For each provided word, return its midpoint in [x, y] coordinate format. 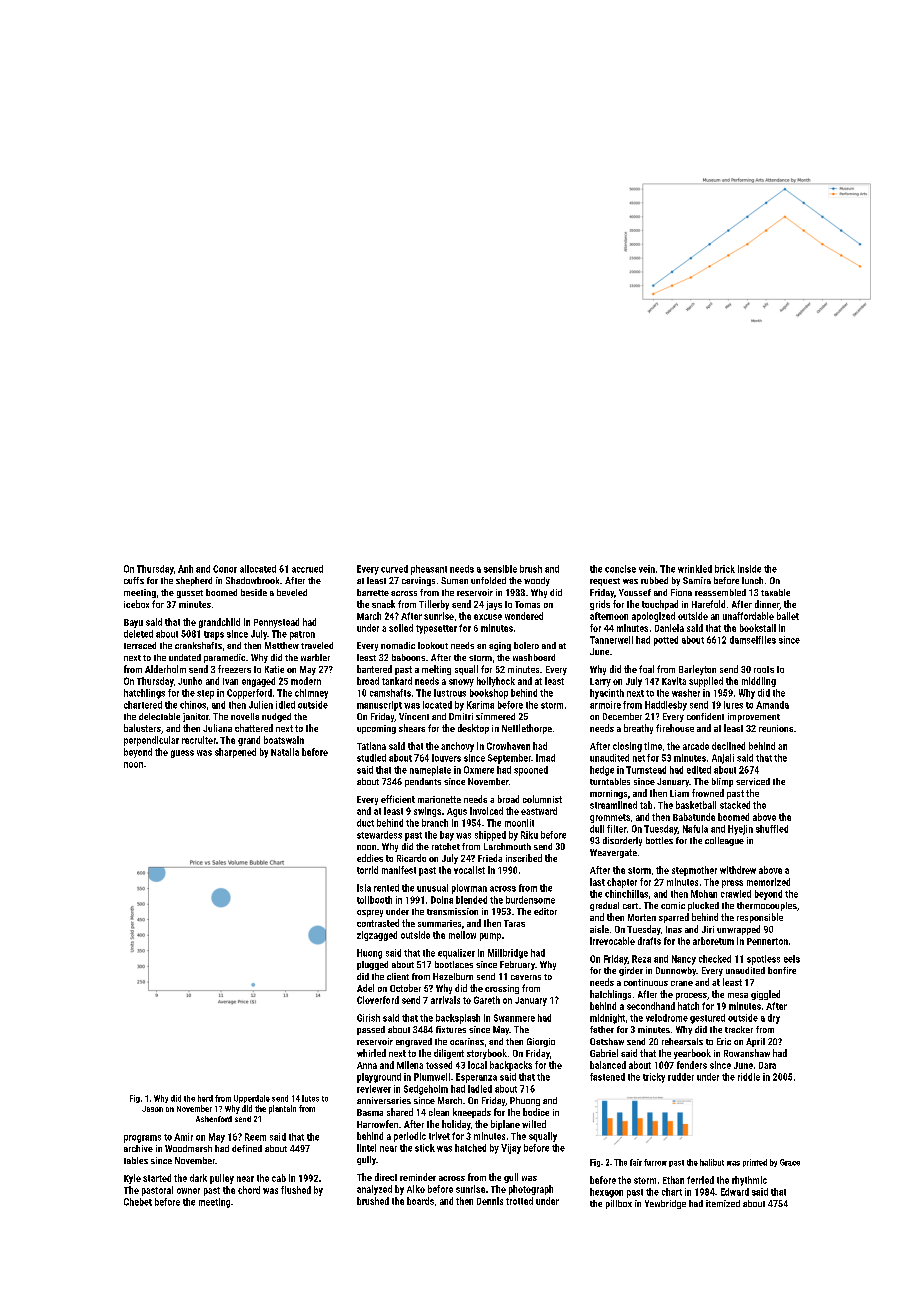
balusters [142, 728]
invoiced [486, 811]
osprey [370, 913]
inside [749, 569]
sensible [500, 569]
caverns [526, 977]
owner [188, 1191]
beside [254, 592]
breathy [638, 729]
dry [774, 1019]
